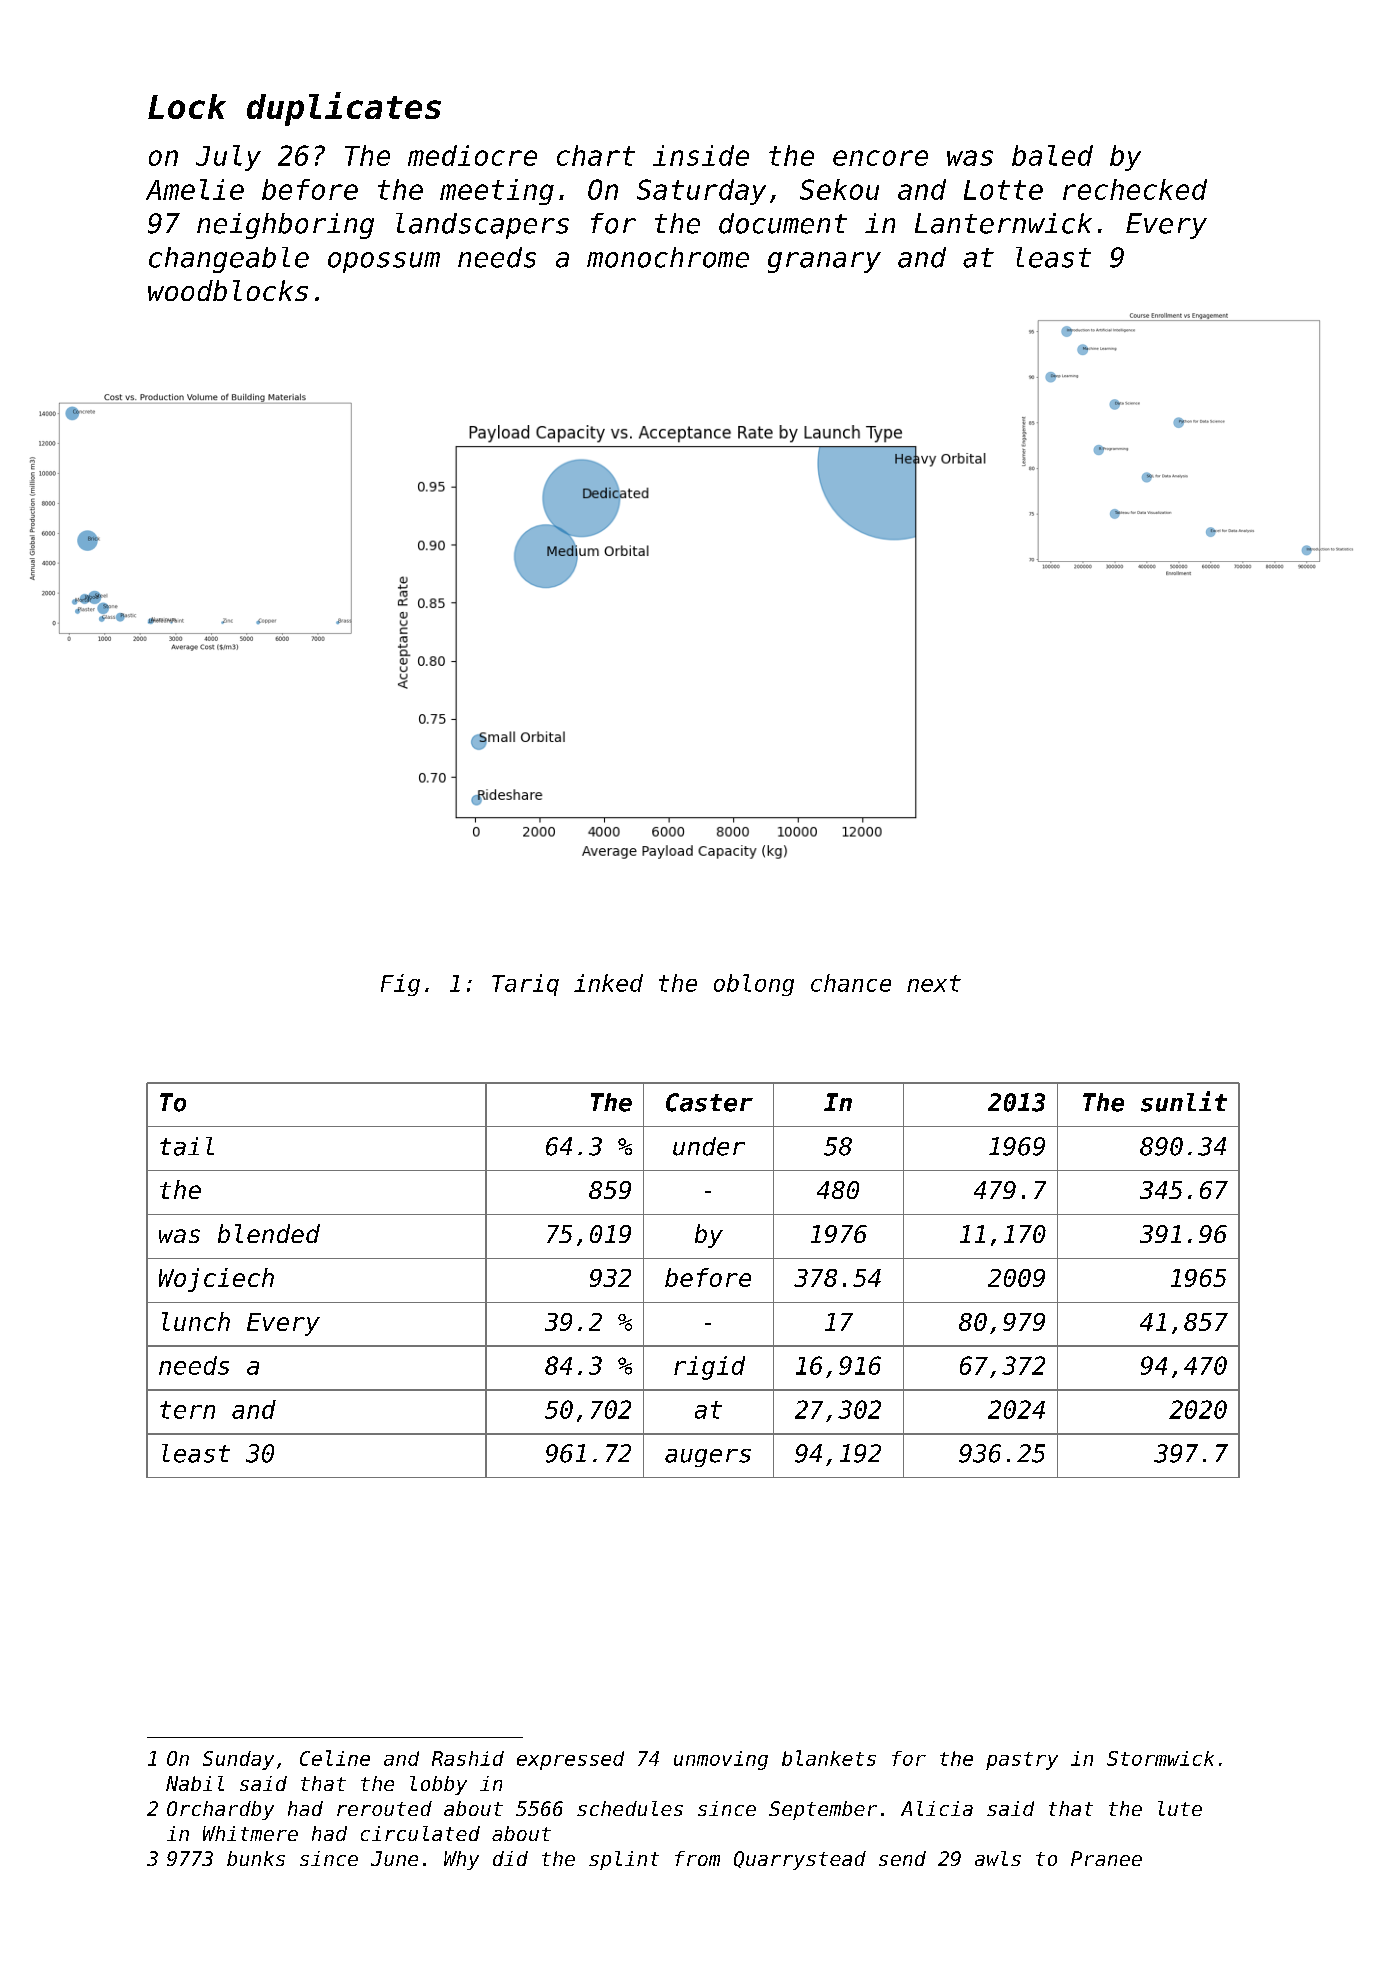 The width and height of the screenshot is (1386, 1969). Describe the element at coordinates (998, 1858) in the screenshot. I see `awls` at that location.
